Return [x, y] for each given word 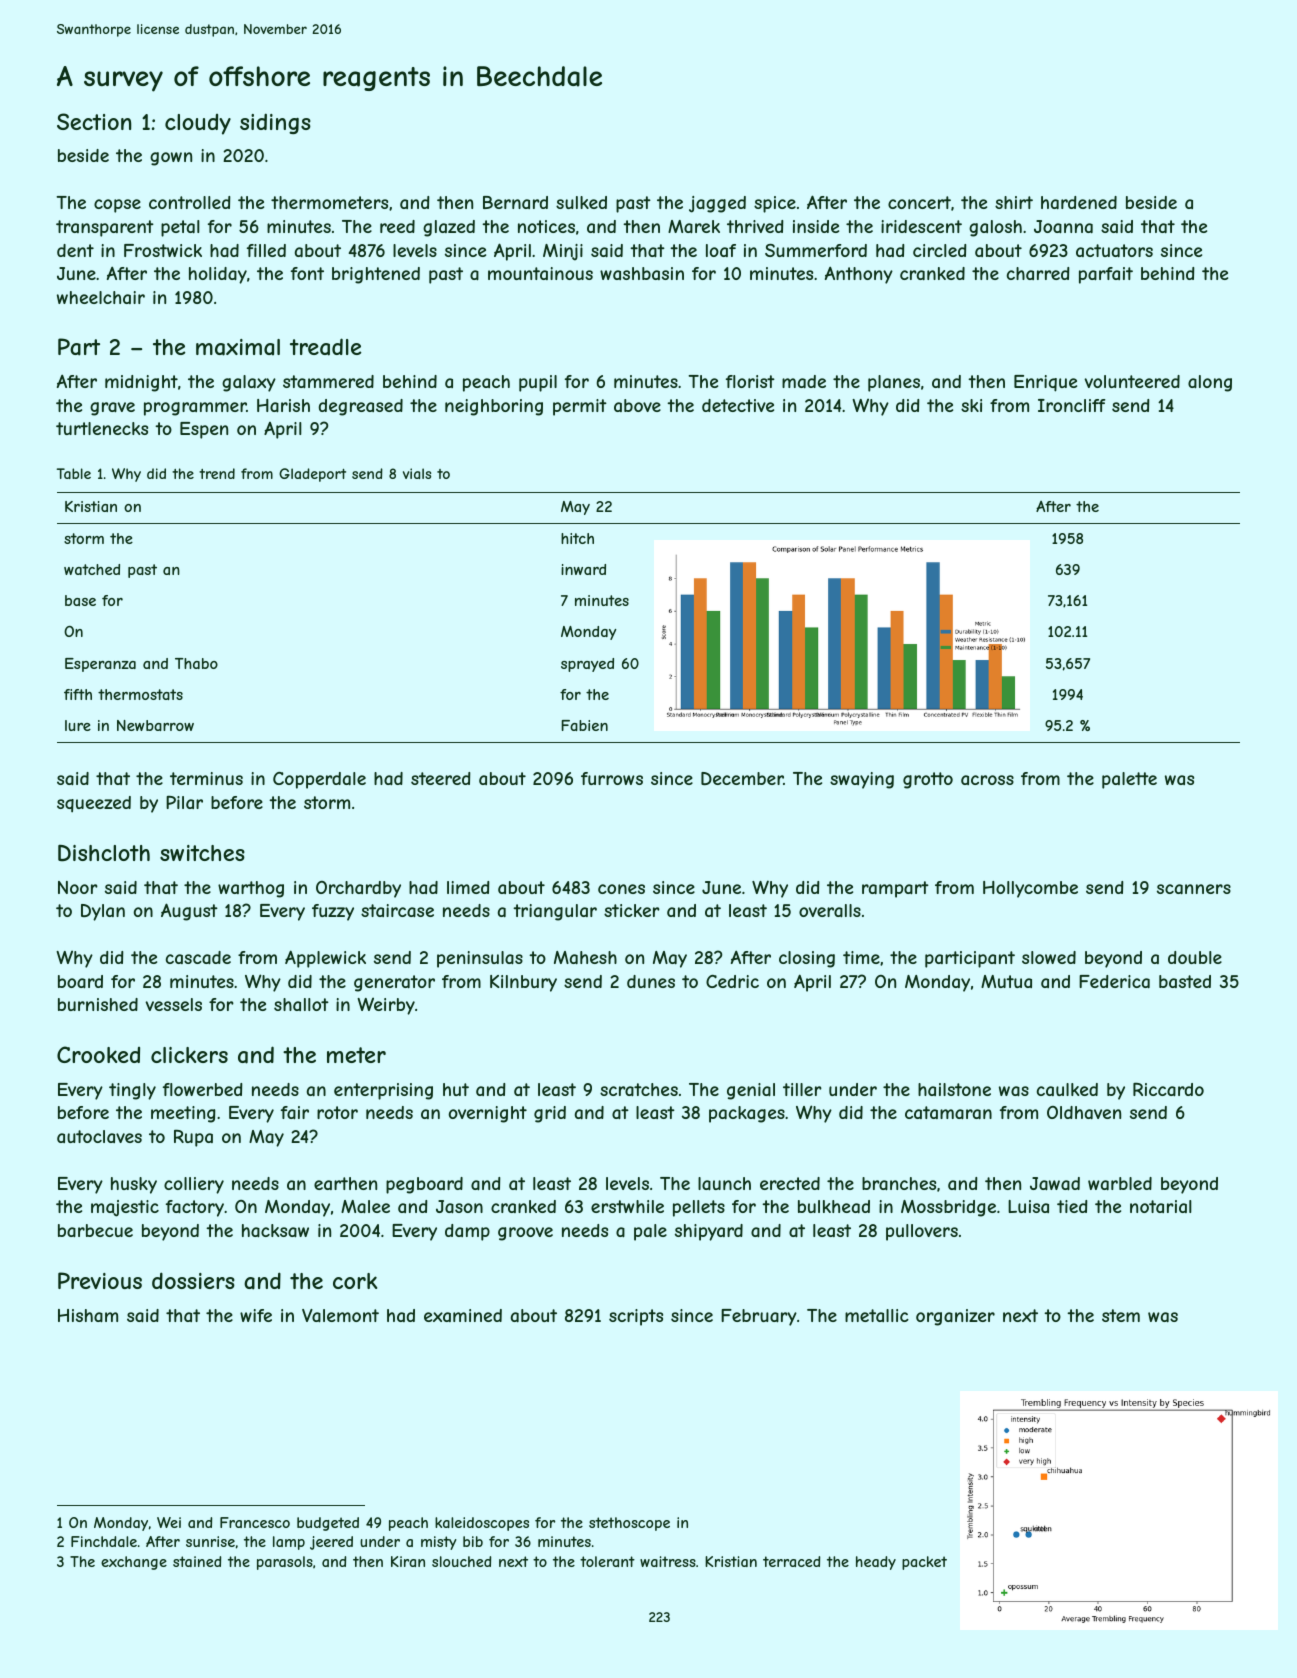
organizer [955, 1317]
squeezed [94, 804]
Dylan [103, 912]
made [804, 381]
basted [1185, 981]
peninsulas [480, 959]
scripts [636, 1317]
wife [256, 1315]
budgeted [328, 1524]
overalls [830, 910]
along [1210, 383]
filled [266, 250]
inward [583, 569]
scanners [1194, 889]
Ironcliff [1072, 405]
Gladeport [312, 475]
